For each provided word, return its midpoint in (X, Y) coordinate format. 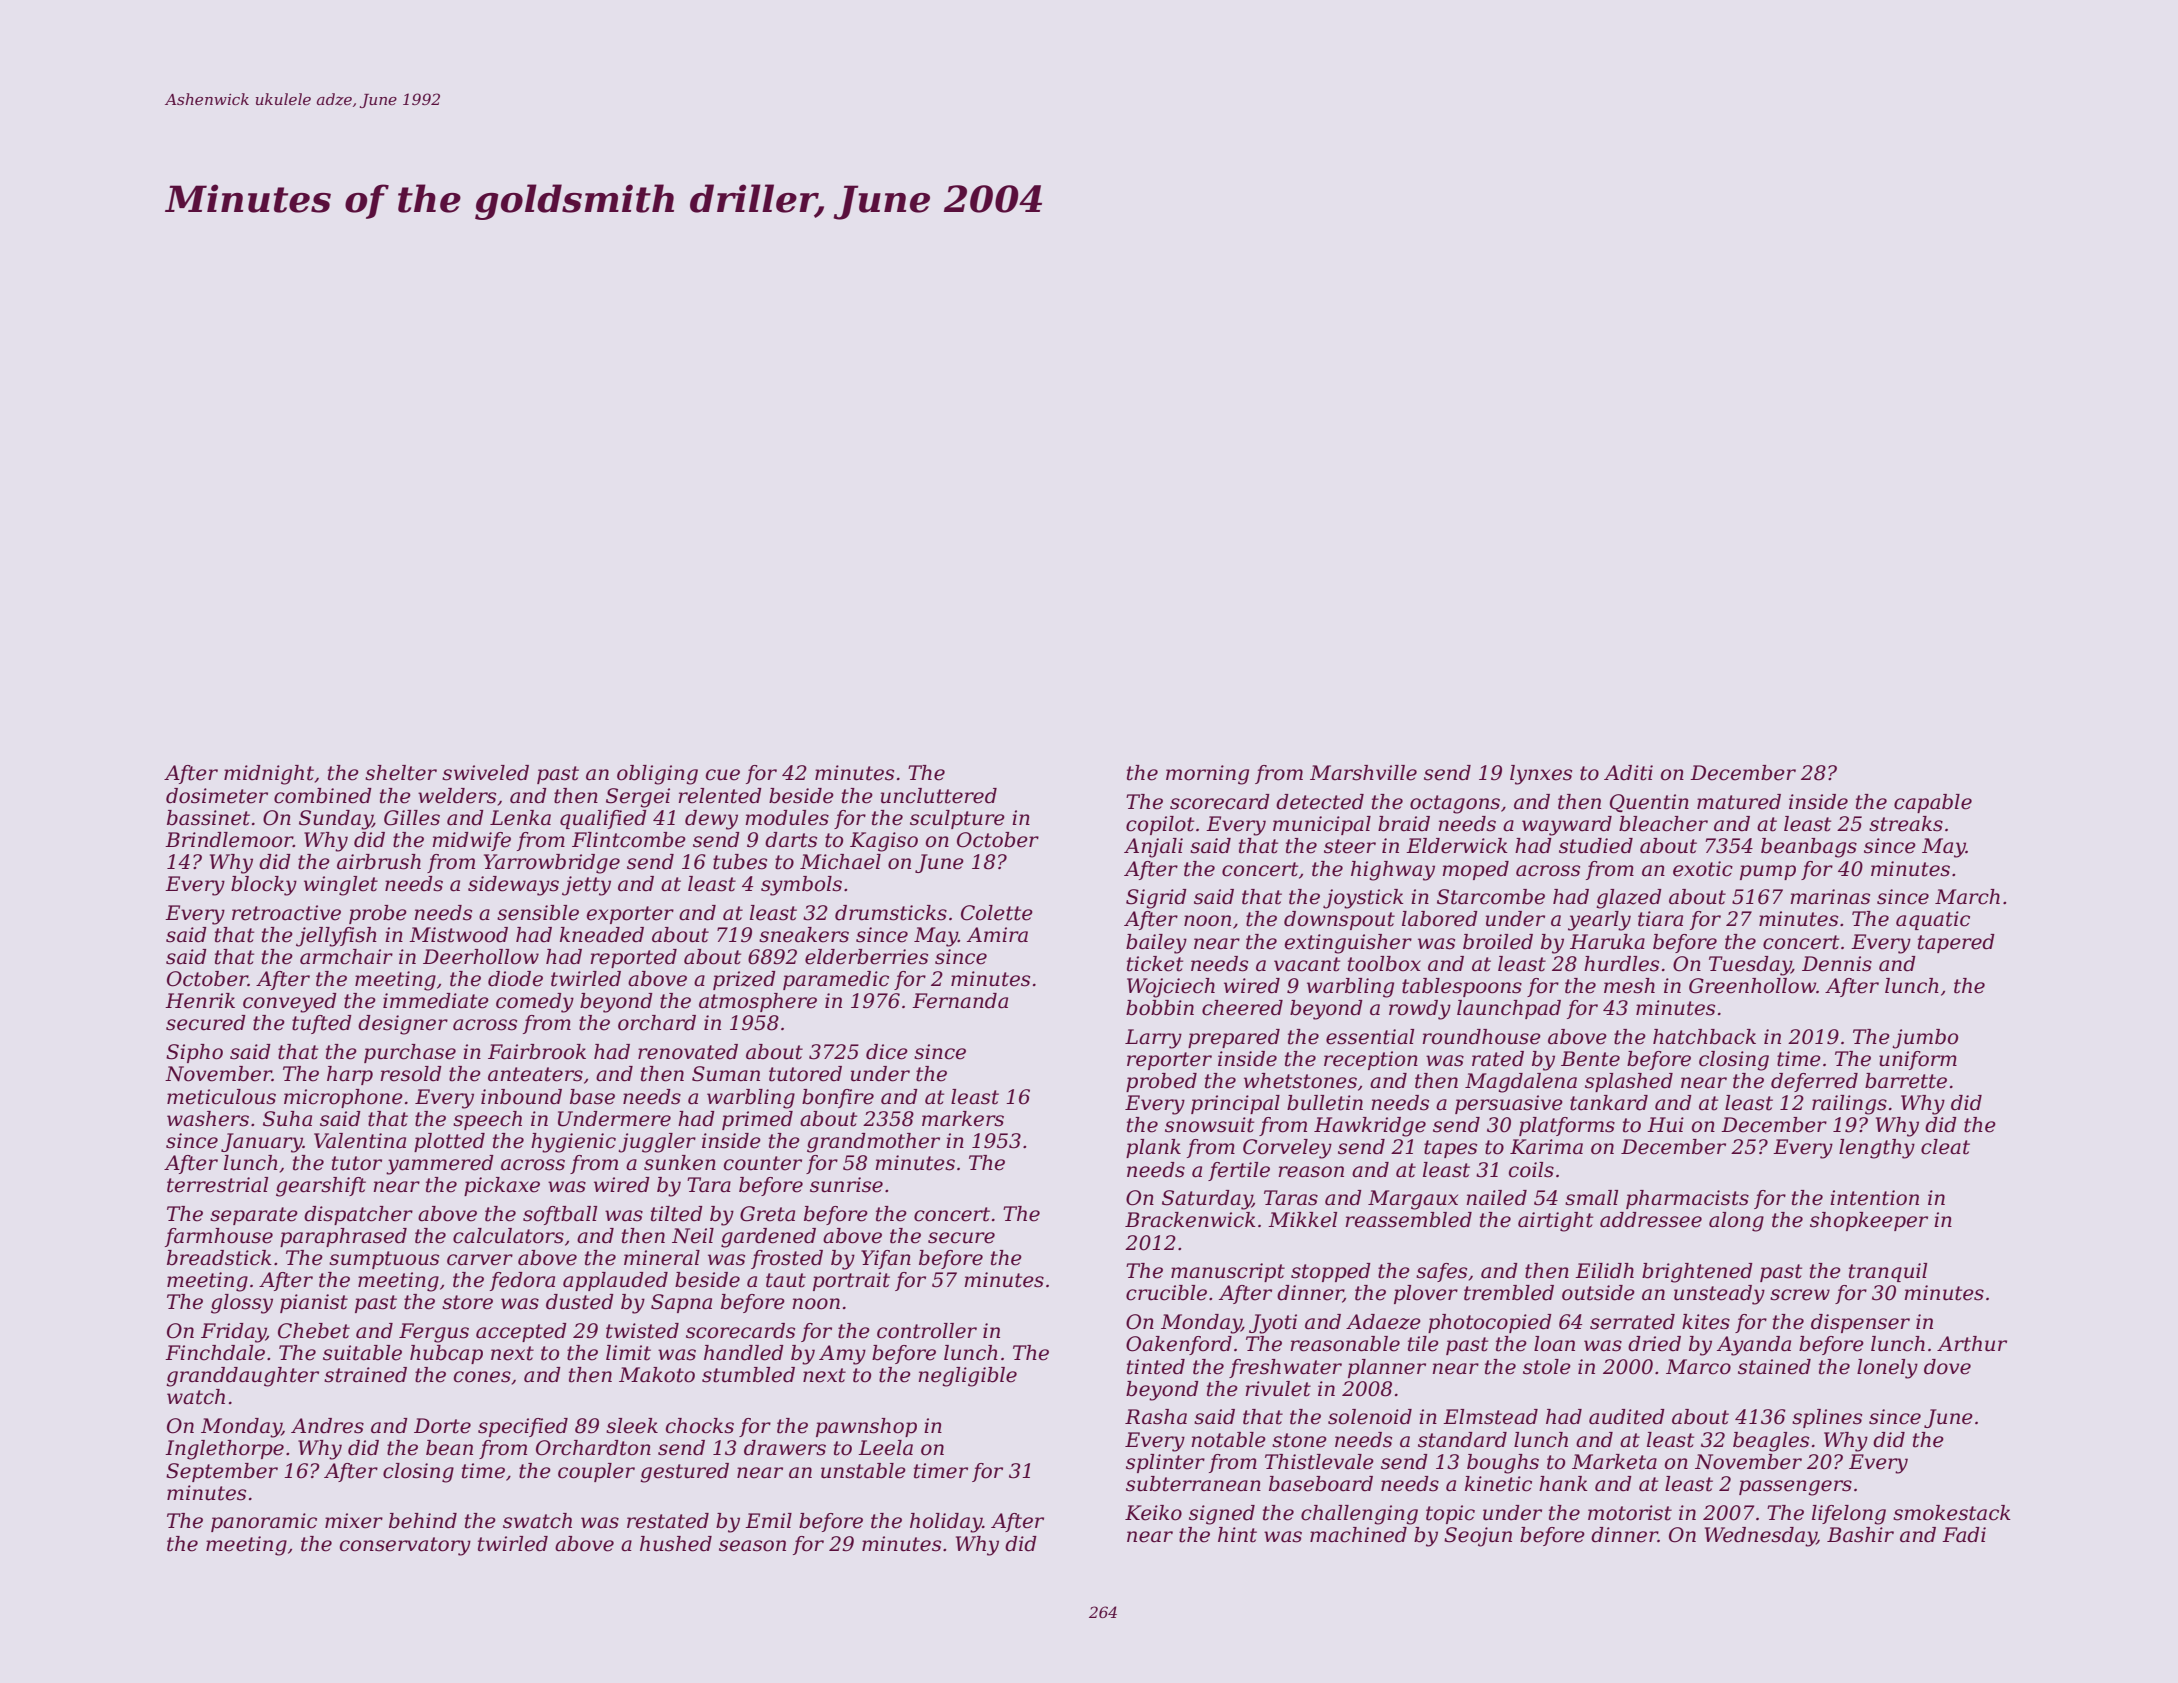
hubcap (446, 1354)
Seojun (1478, 1537)
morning (1207, 775)
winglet (341, 886)
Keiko (1153, 1513)
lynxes (1541, 775)
